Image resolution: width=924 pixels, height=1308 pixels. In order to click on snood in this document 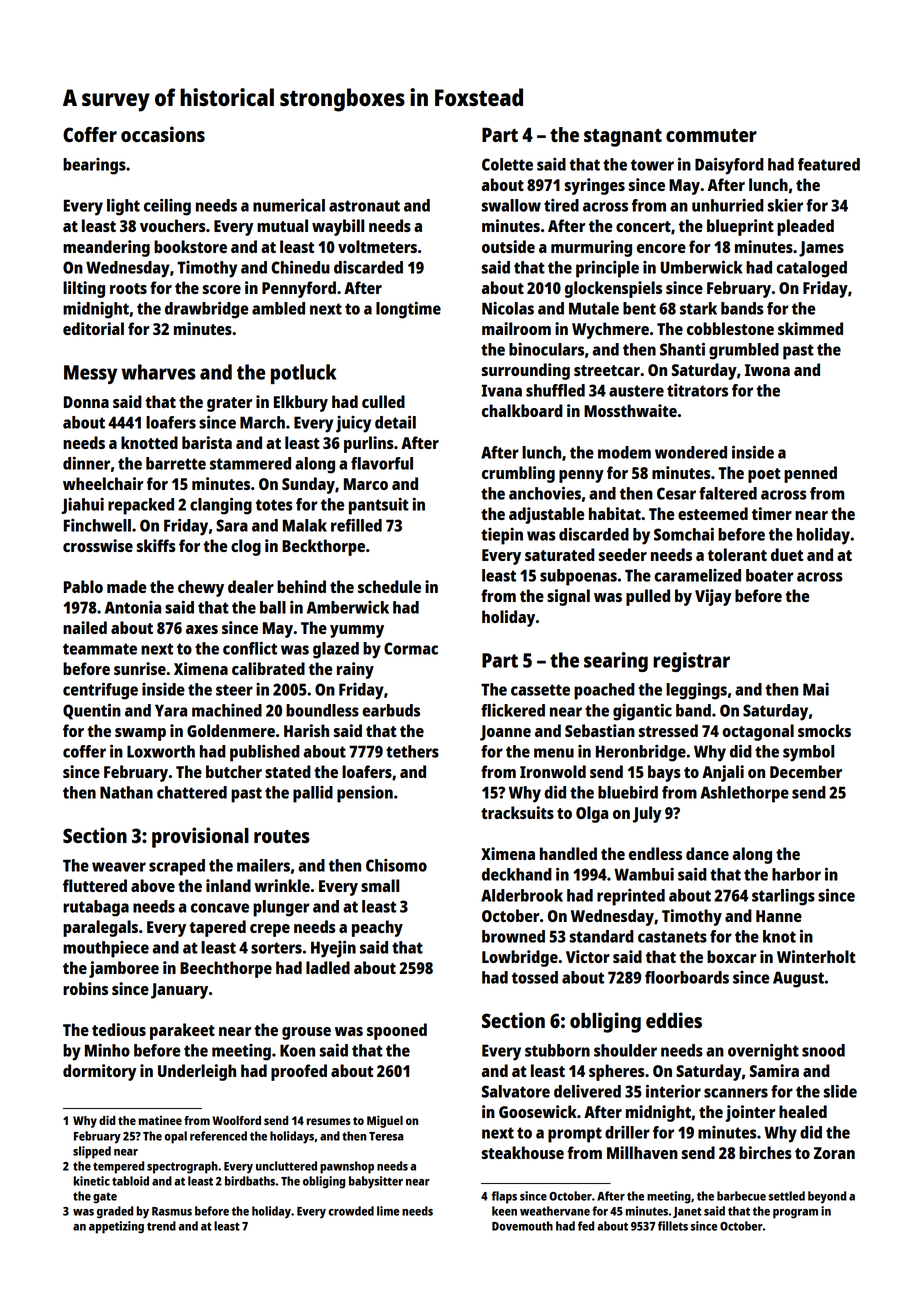, I will do `click(823, 1050)`.
